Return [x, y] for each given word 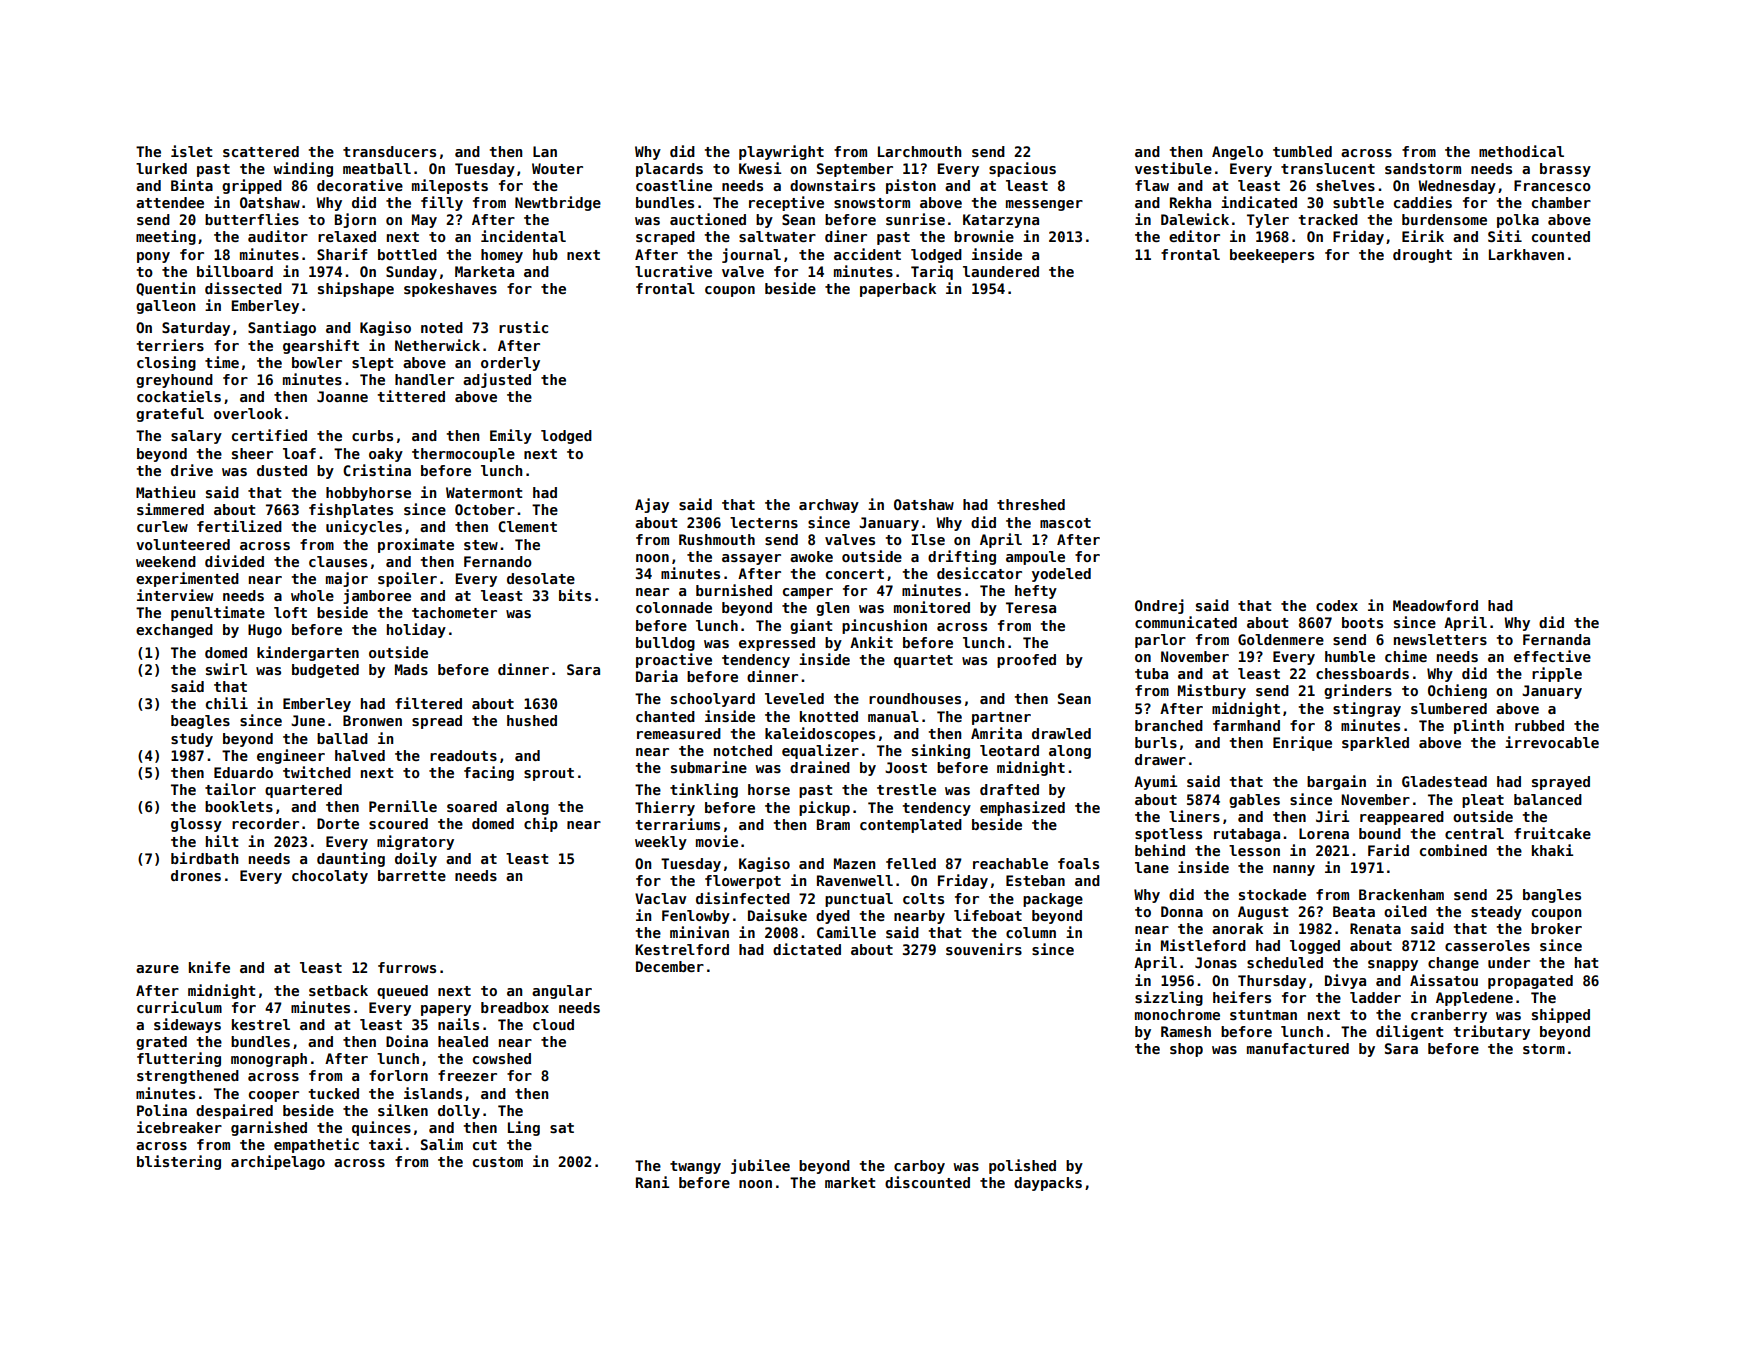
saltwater [777, 236]
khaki [1552, 850]
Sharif [342, 254]
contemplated [911, 826]
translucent [1328, 168]
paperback [898, 290]
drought [1422, 256]
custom [498, 1162]
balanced [1548, 799]
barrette [412, 875]
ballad [342, 738]
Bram [833, 824]
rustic [523, 327]
